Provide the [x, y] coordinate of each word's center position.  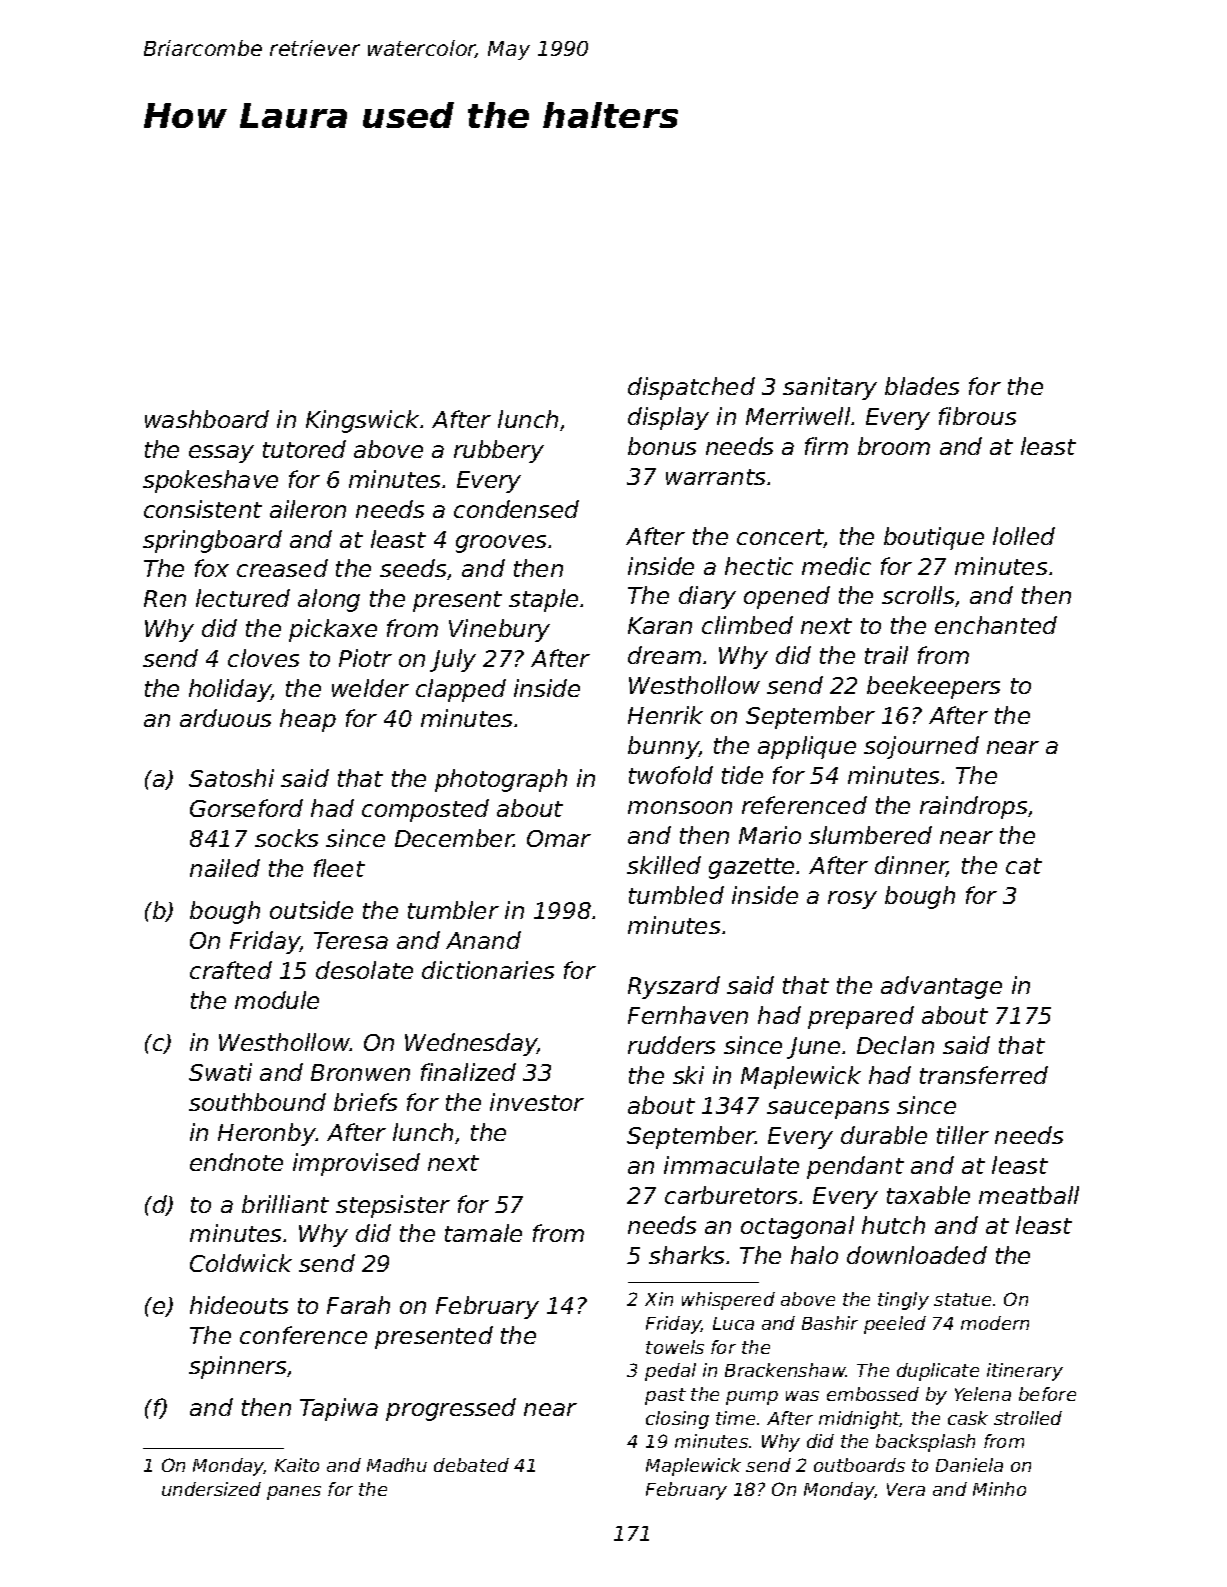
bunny [663, 747]
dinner [911, 866]
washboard [207, 419]
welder [370, 688]
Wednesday [471, 1044]
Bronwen [360, 1072]
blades [922, 386]
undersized [211, 1489]
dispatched [691, 388]
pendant [855, 1167]
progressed [451, 1409]
